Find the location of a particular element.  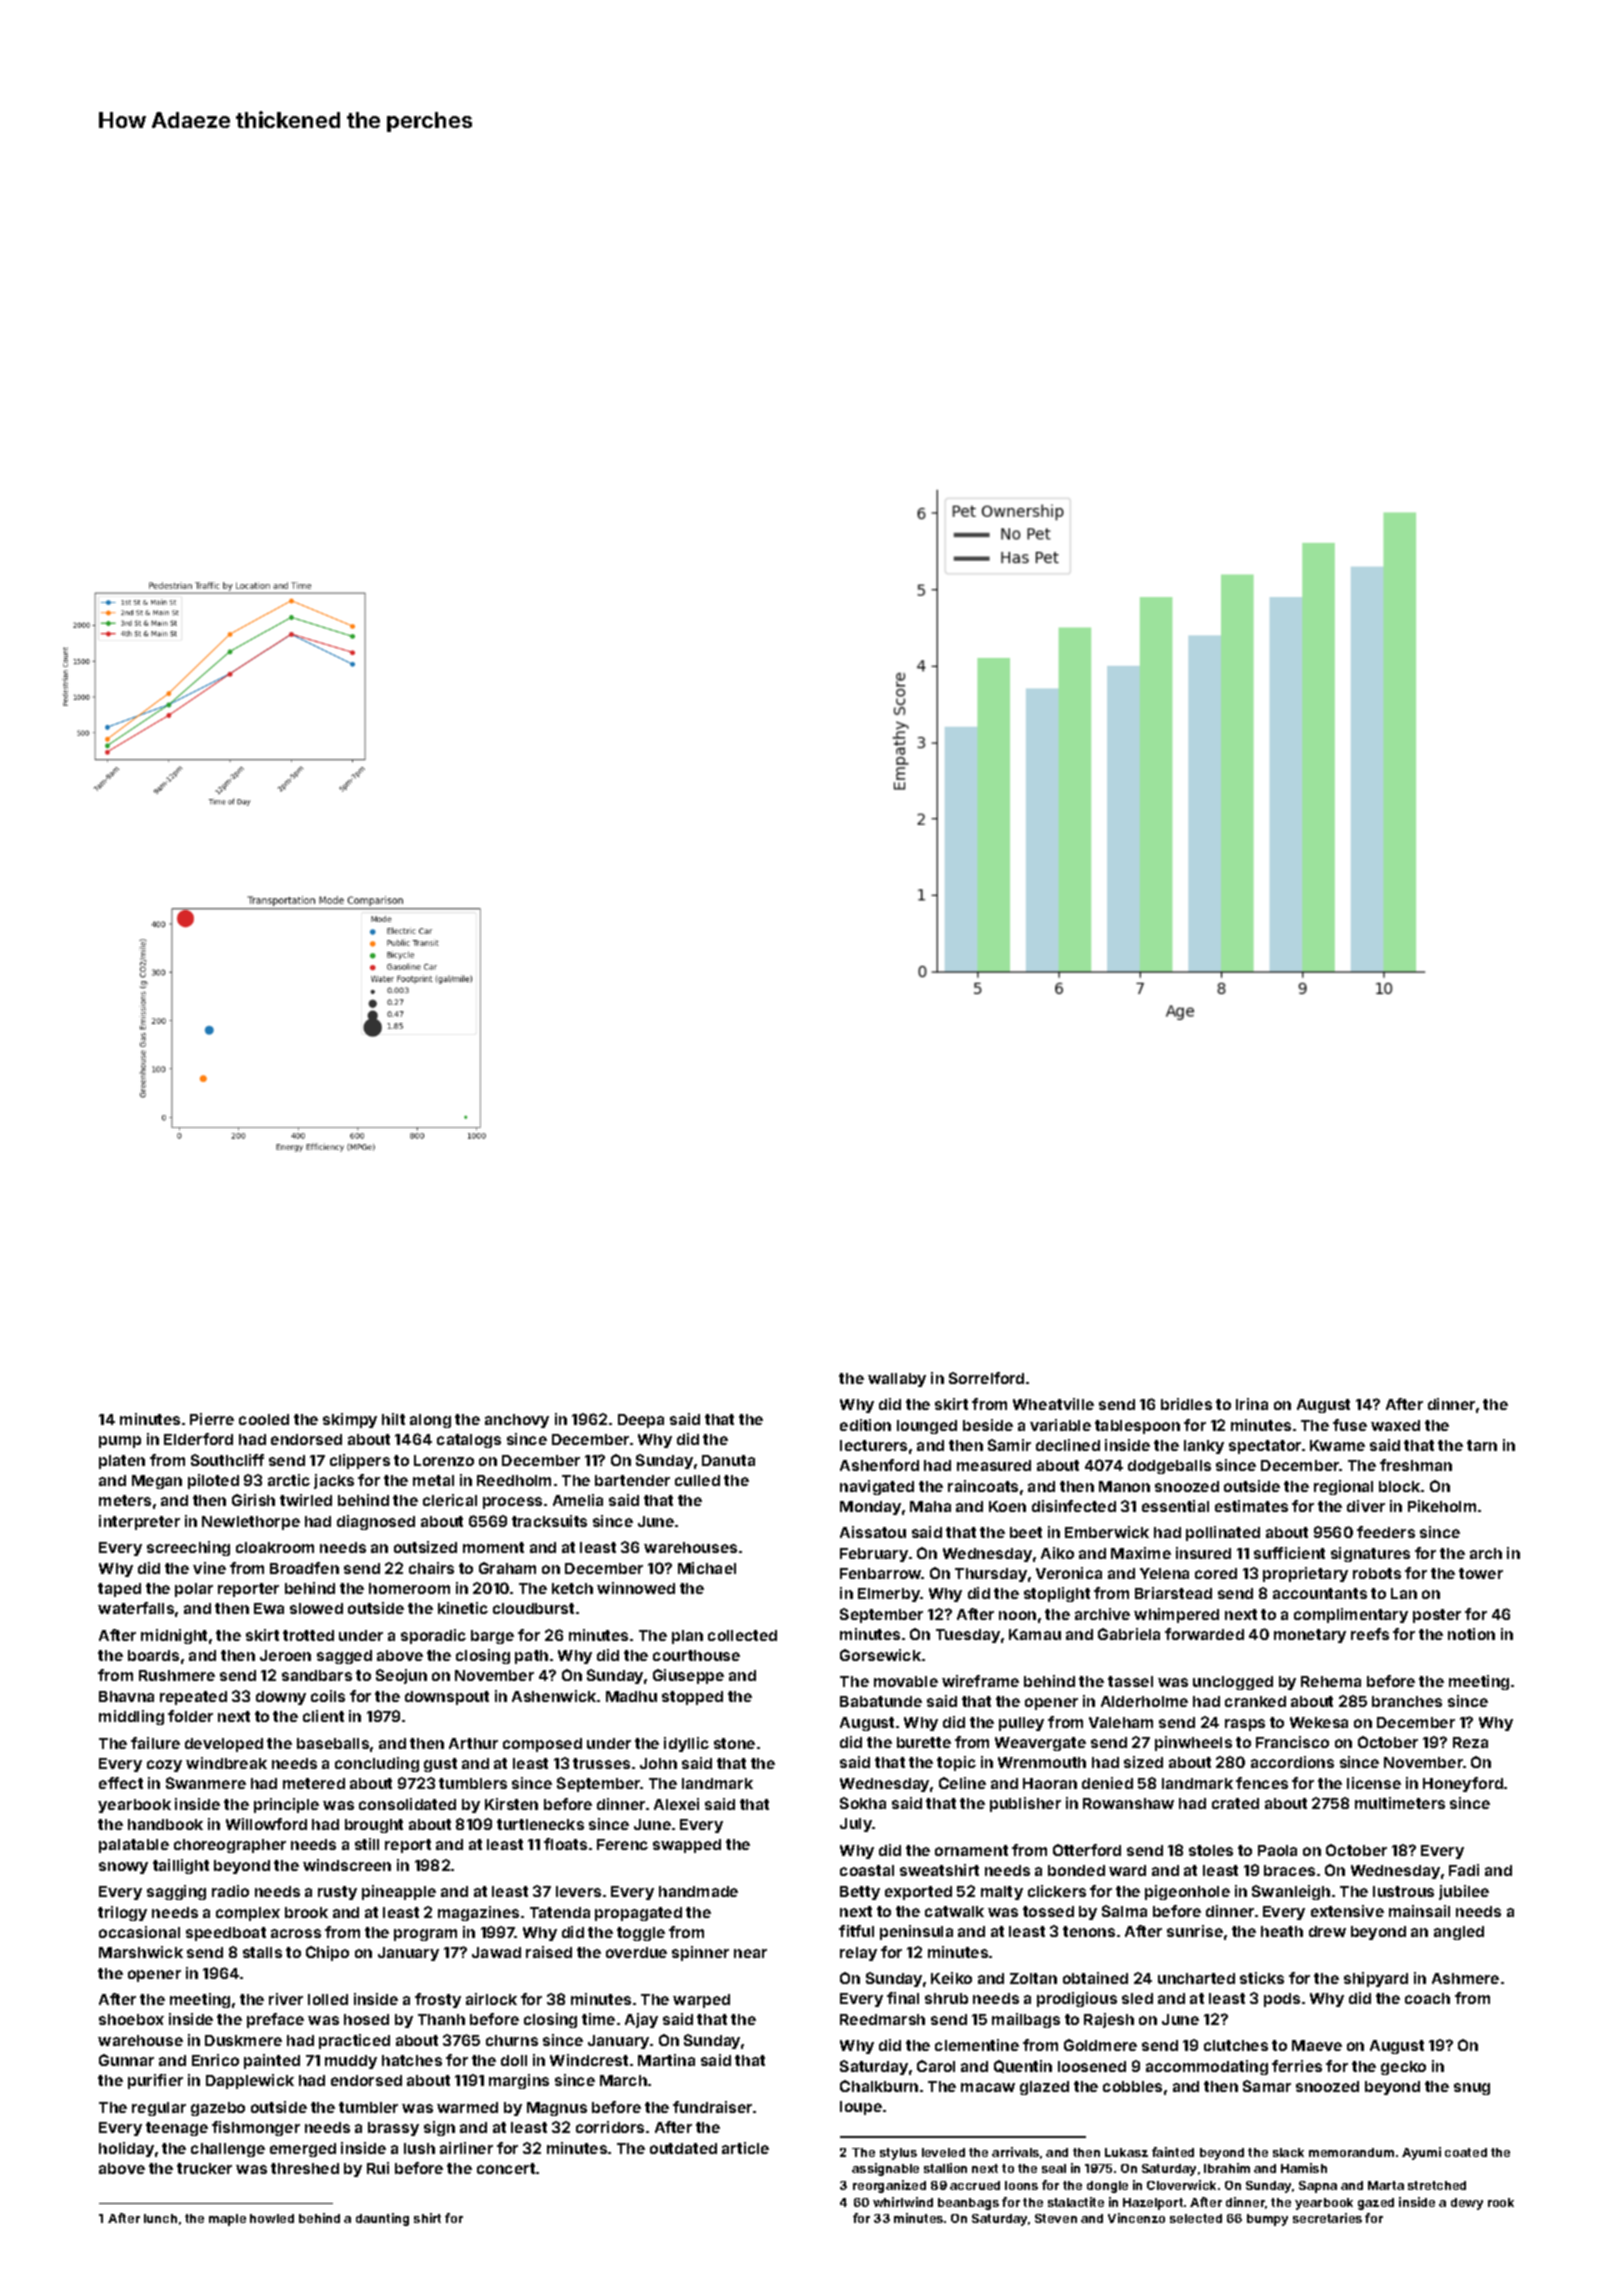

still is located at coordinates (367, 1844).
